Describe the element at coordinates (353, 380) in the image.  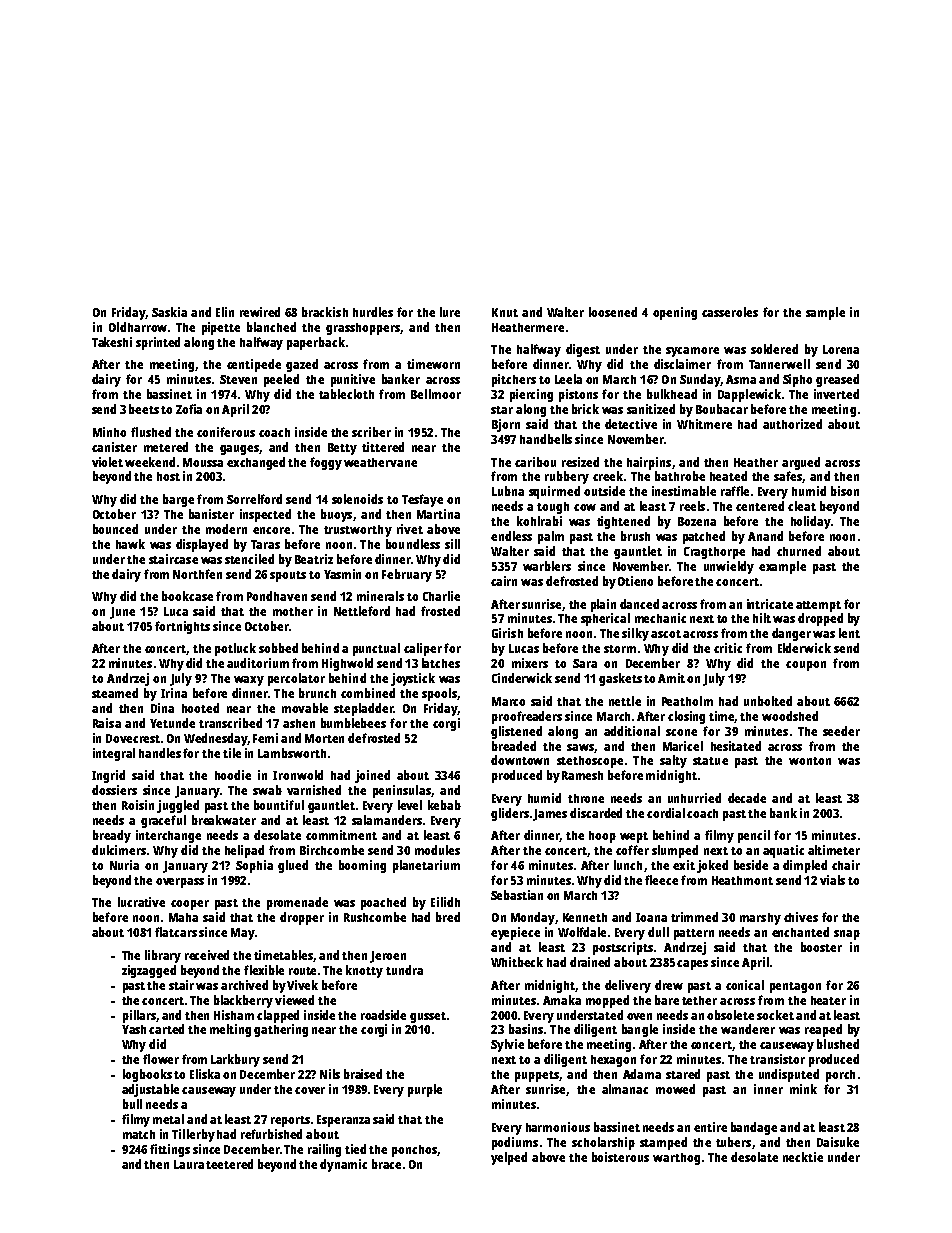
I see `punitive` at that location.
